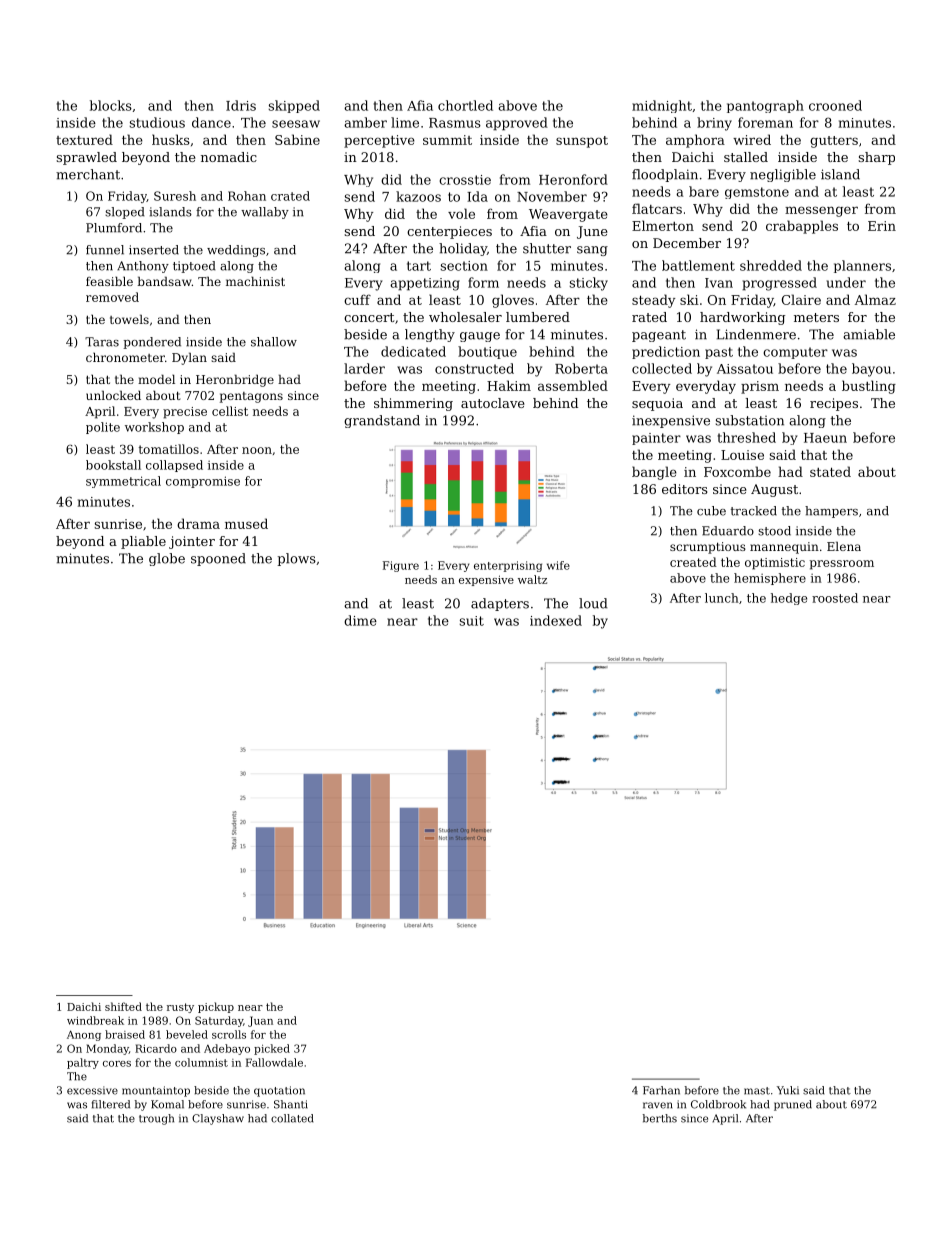  Describe the element at coordinates (517, 124) in the screenshot. I see `approved` at that location.
